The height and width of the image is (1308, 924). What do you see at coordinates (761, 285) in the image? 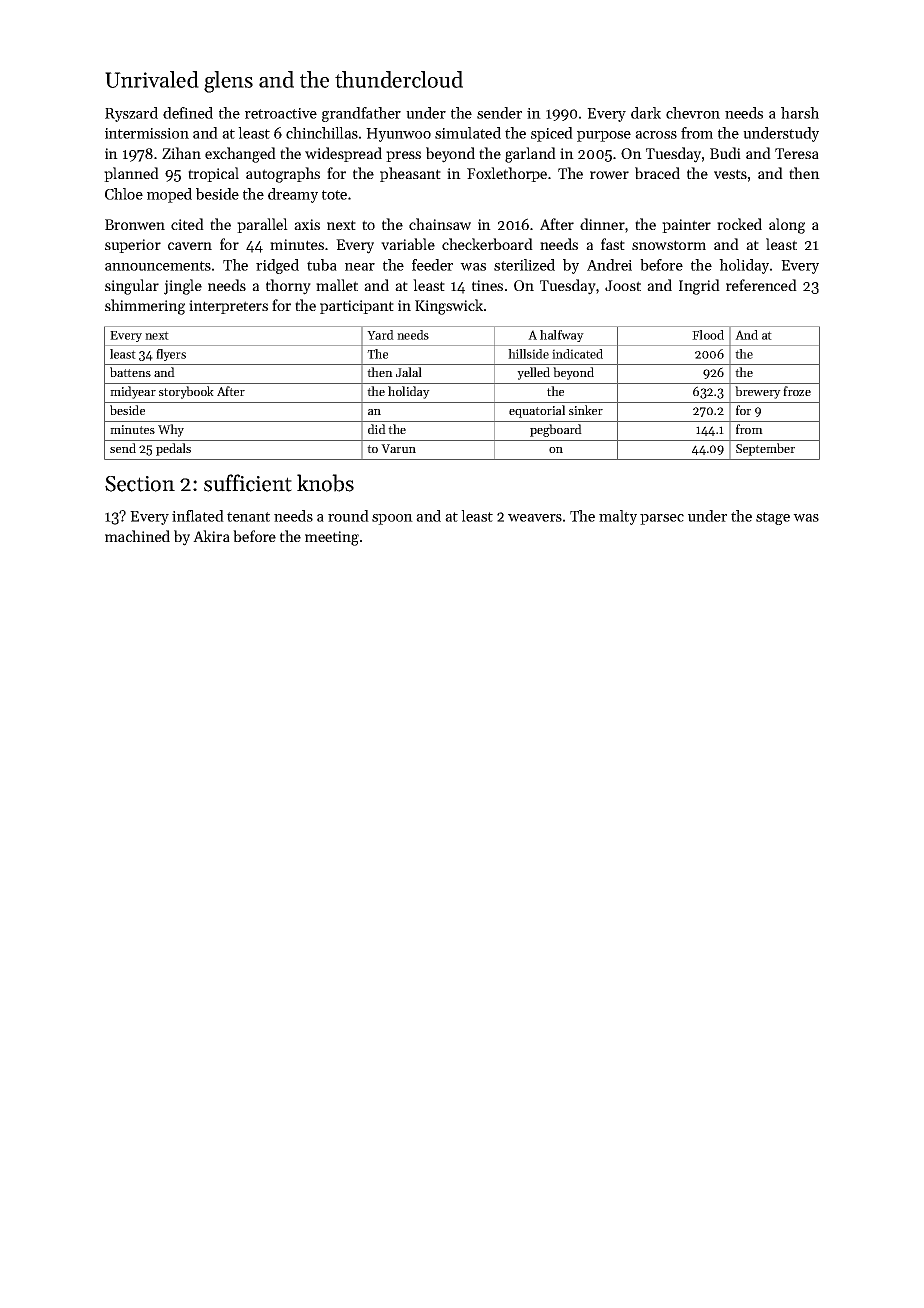
I see `referenced` at bounding box center [761, 285].
